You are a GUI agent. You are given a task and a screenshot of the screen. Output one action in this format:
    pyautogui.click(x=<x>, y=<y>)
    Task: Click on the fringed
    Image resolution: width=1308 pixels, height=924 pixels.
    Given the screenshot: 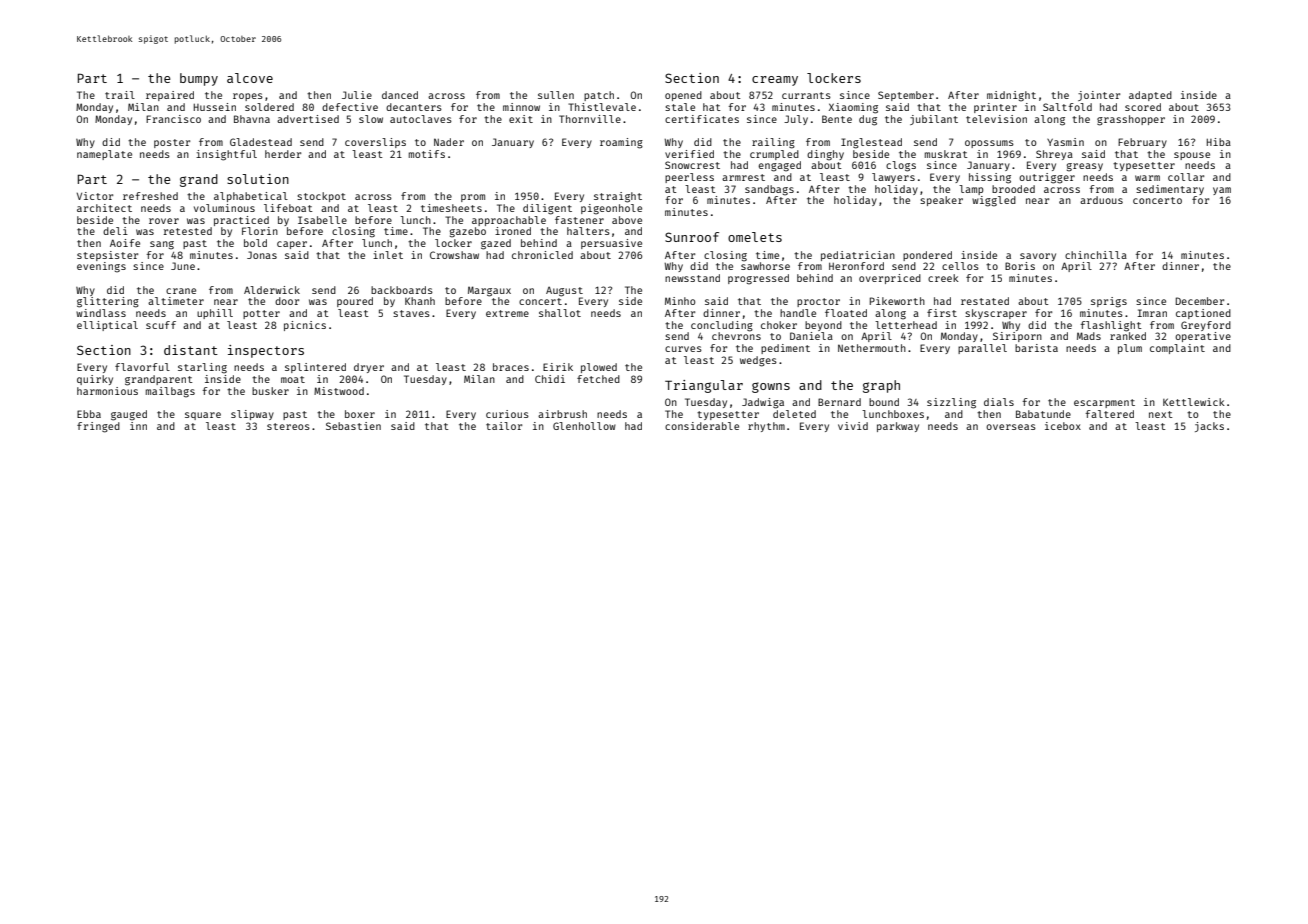 What is the action you would take?
    pyautogui.click(x=98, y=427)
